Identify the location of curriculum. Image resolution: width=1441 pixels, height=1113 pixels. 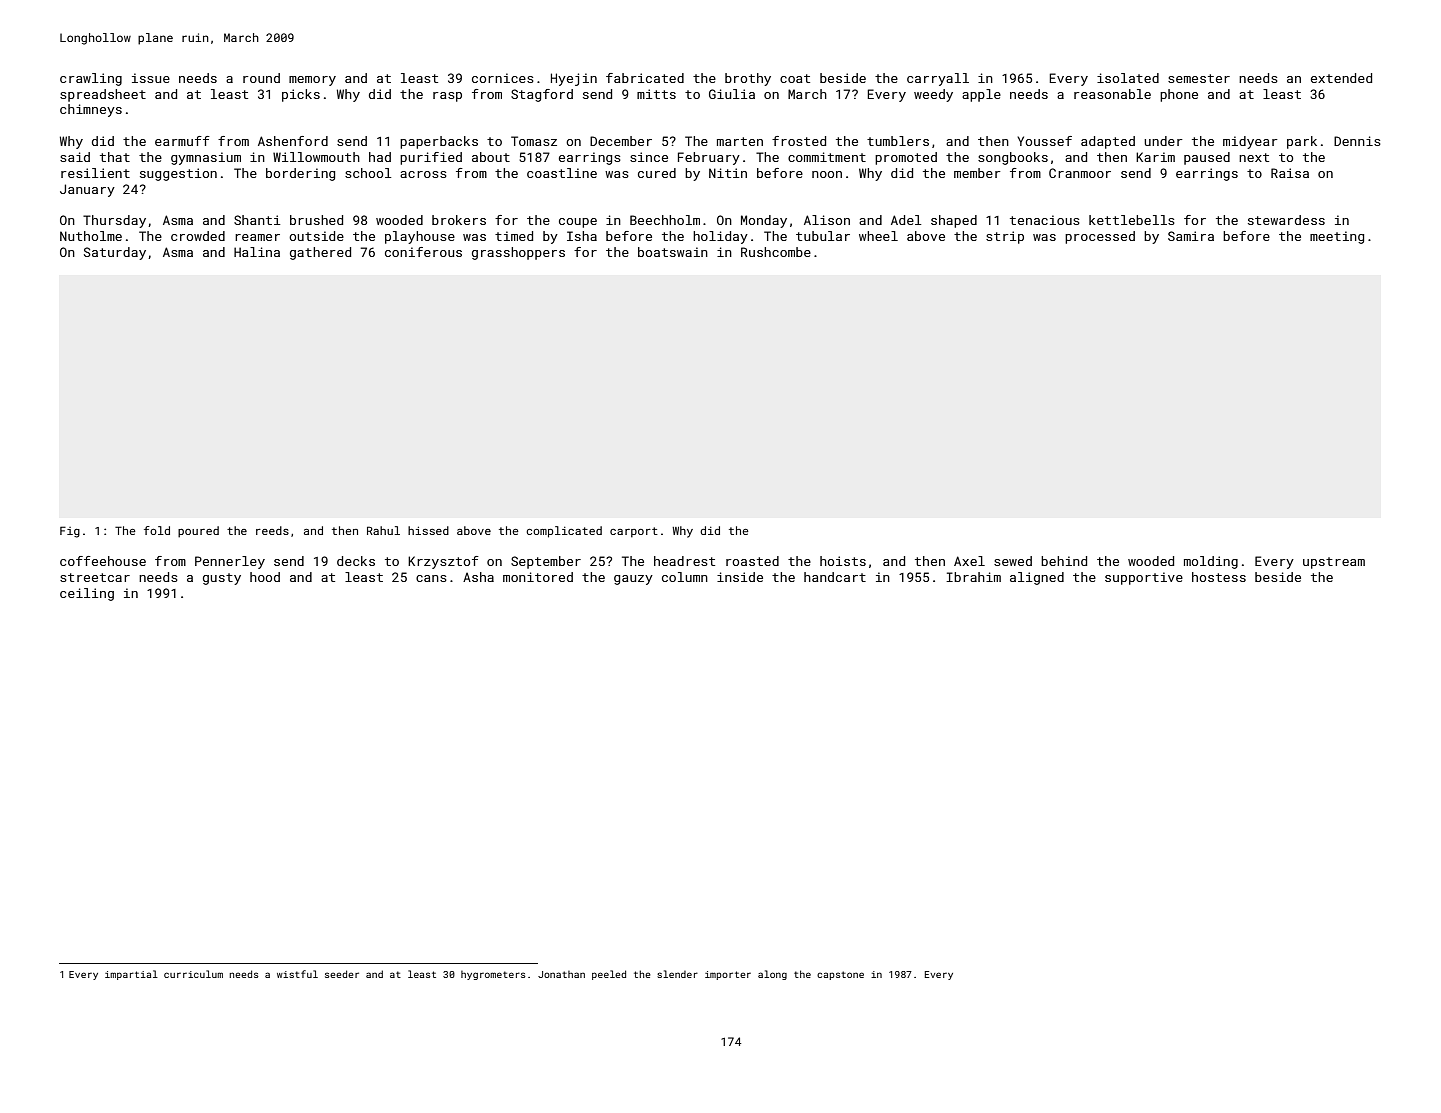
(193, 974).
